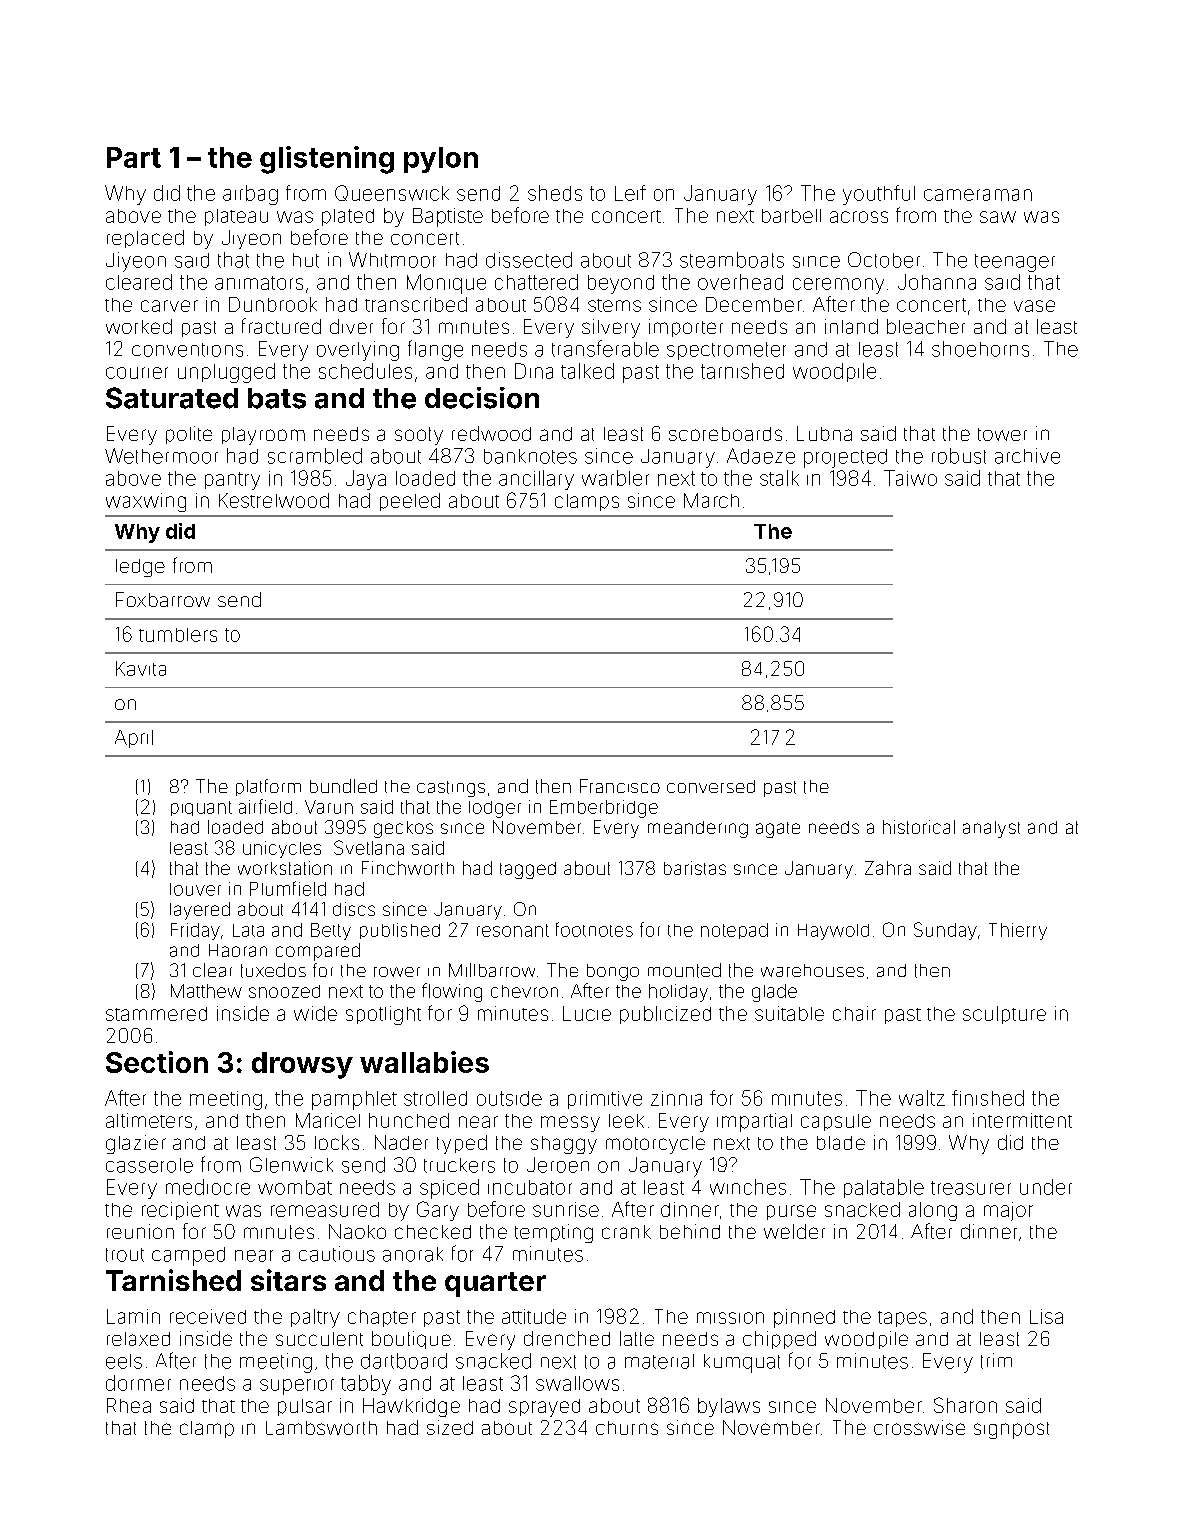 This document has width=1184, height=1532. Describe the element at coordinates (627, 1428) in the document. I see `churns` at that location.
